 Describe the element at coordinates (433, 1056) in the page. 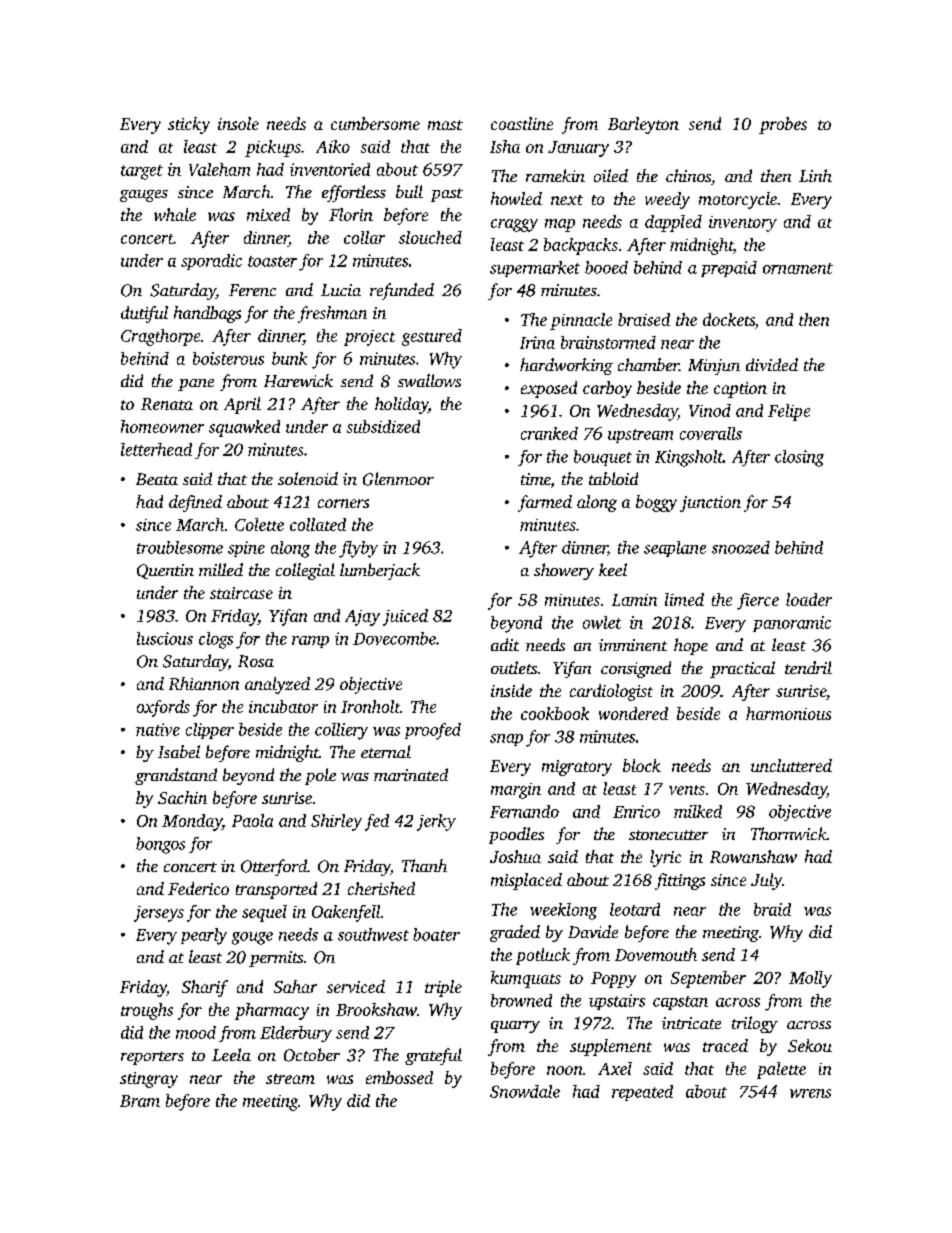

I see `grateful` at that location.
